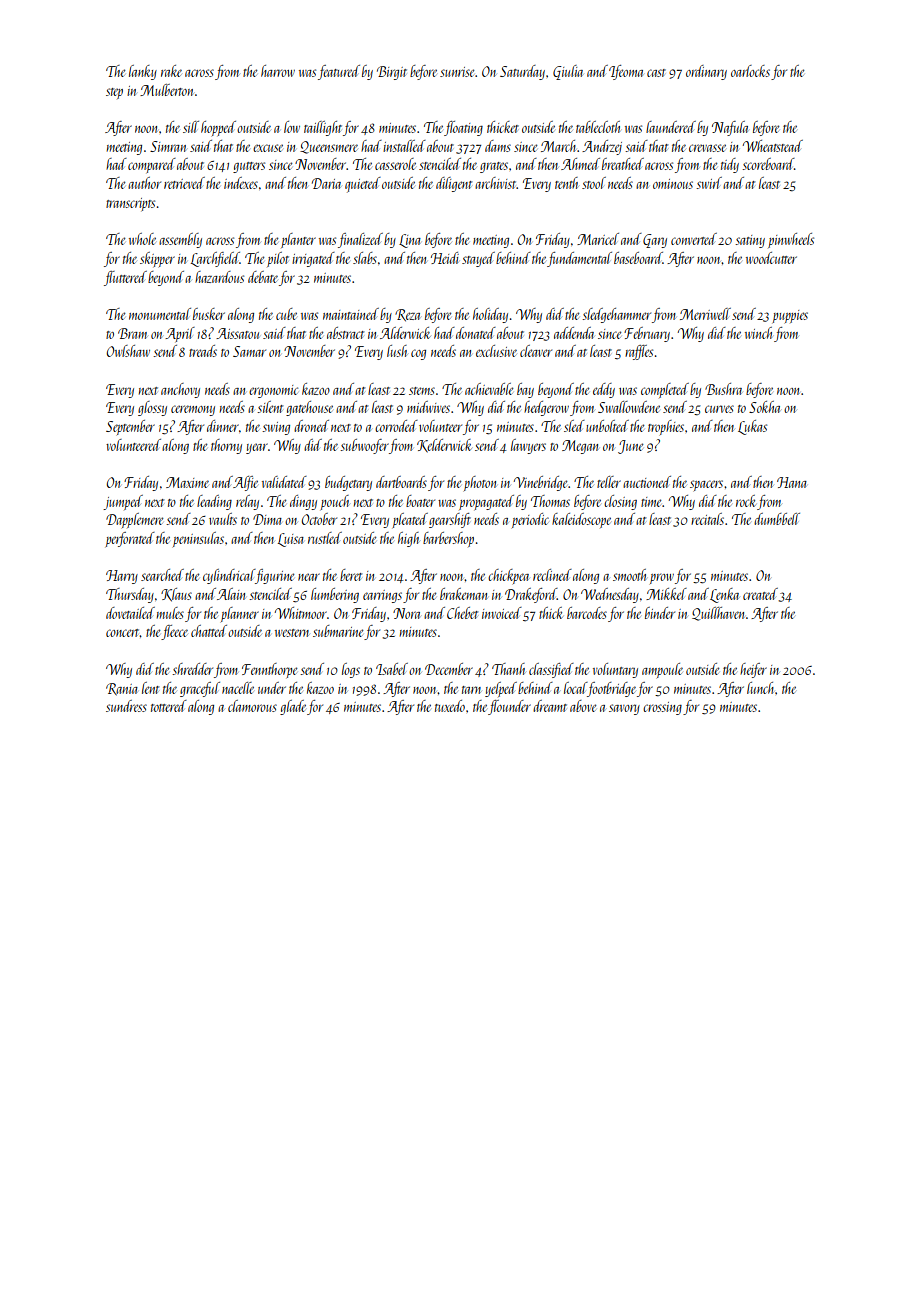  Describe the element at coordinates (598, 239) in the screenshot. I see `Maricel` at that location.
